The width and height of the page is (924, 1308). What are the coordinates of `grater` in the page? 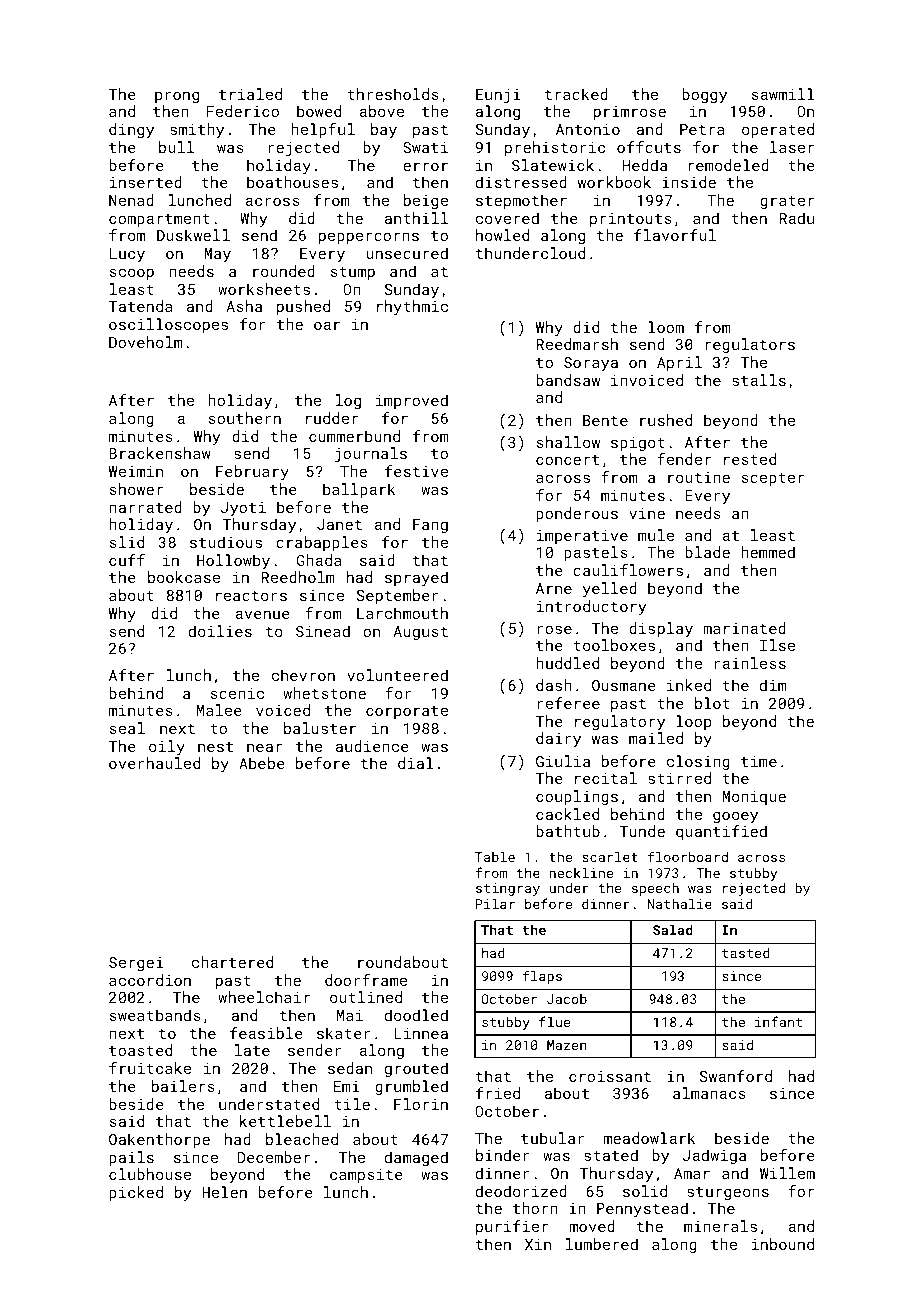 It's located at (787, 202).
